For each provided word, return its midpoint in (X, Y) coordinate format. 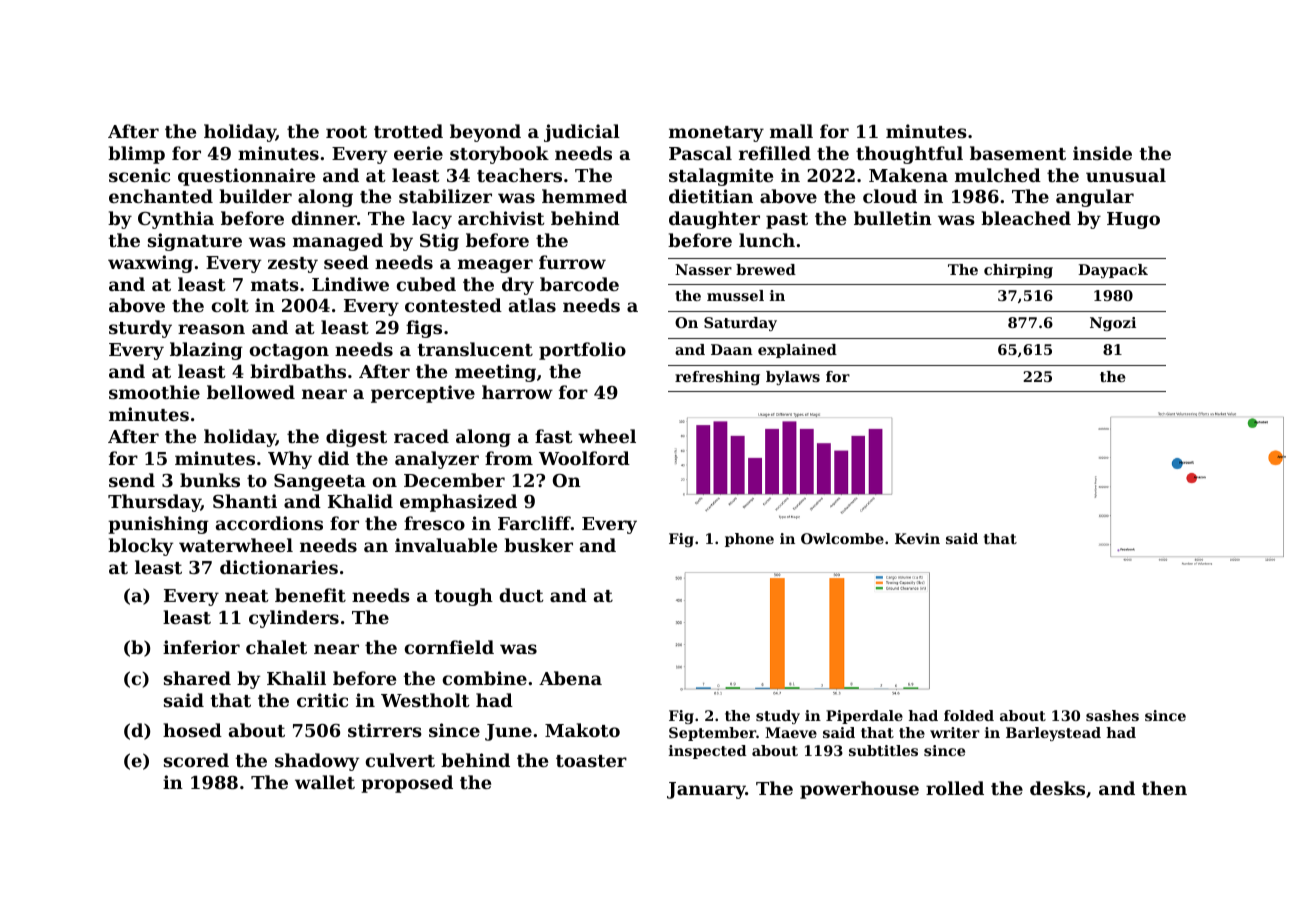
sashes (1112, 715)
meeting (495, 373)
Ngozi (1113, 324)
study (778, 717)
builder (255, 196)
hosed (192, 730)
